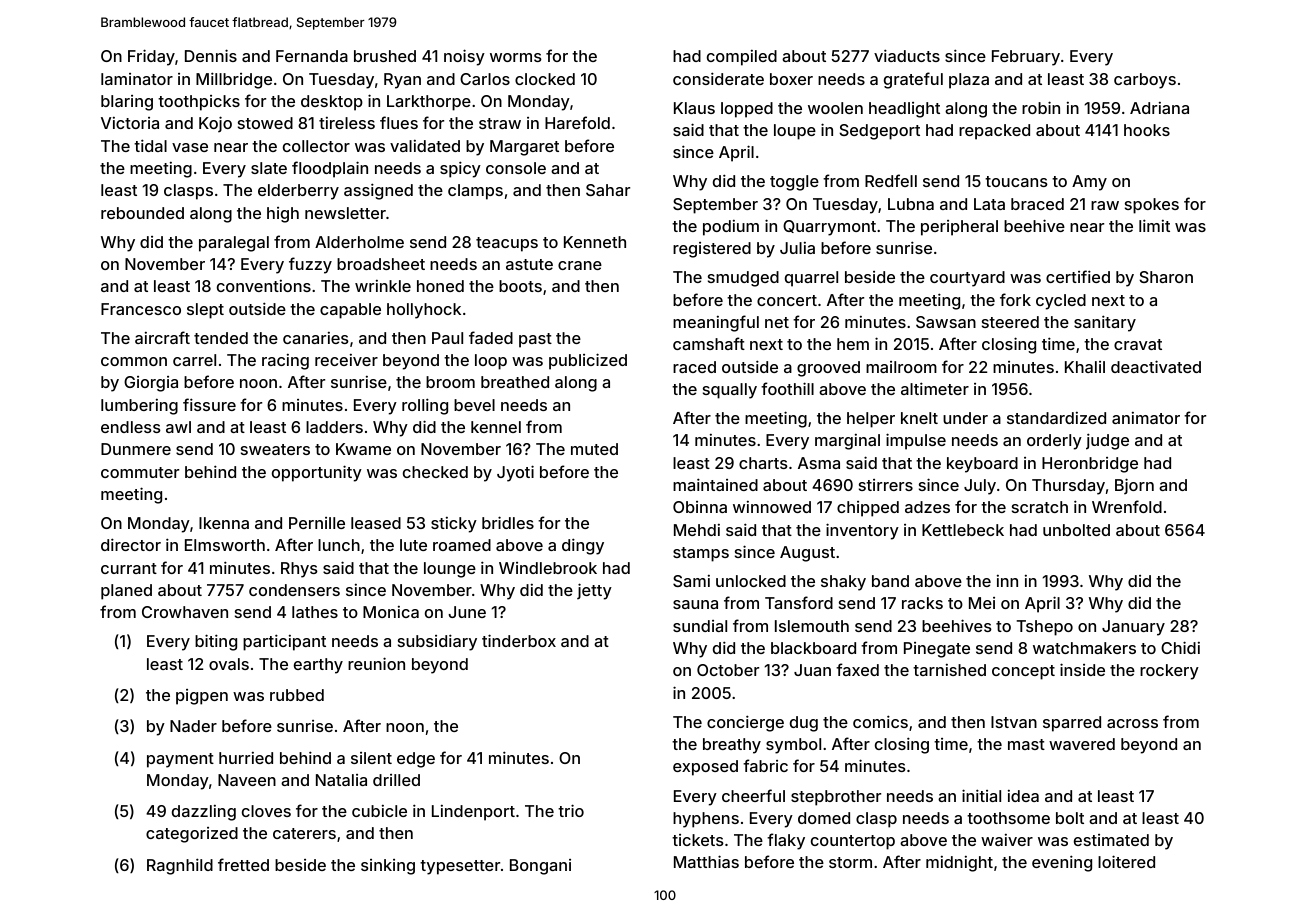 The height and width of the image is (924, 1308). What do you see at coordinates (963, 530) in the image?
I see `Kettlebeck` at bounding box center [963, 530].
